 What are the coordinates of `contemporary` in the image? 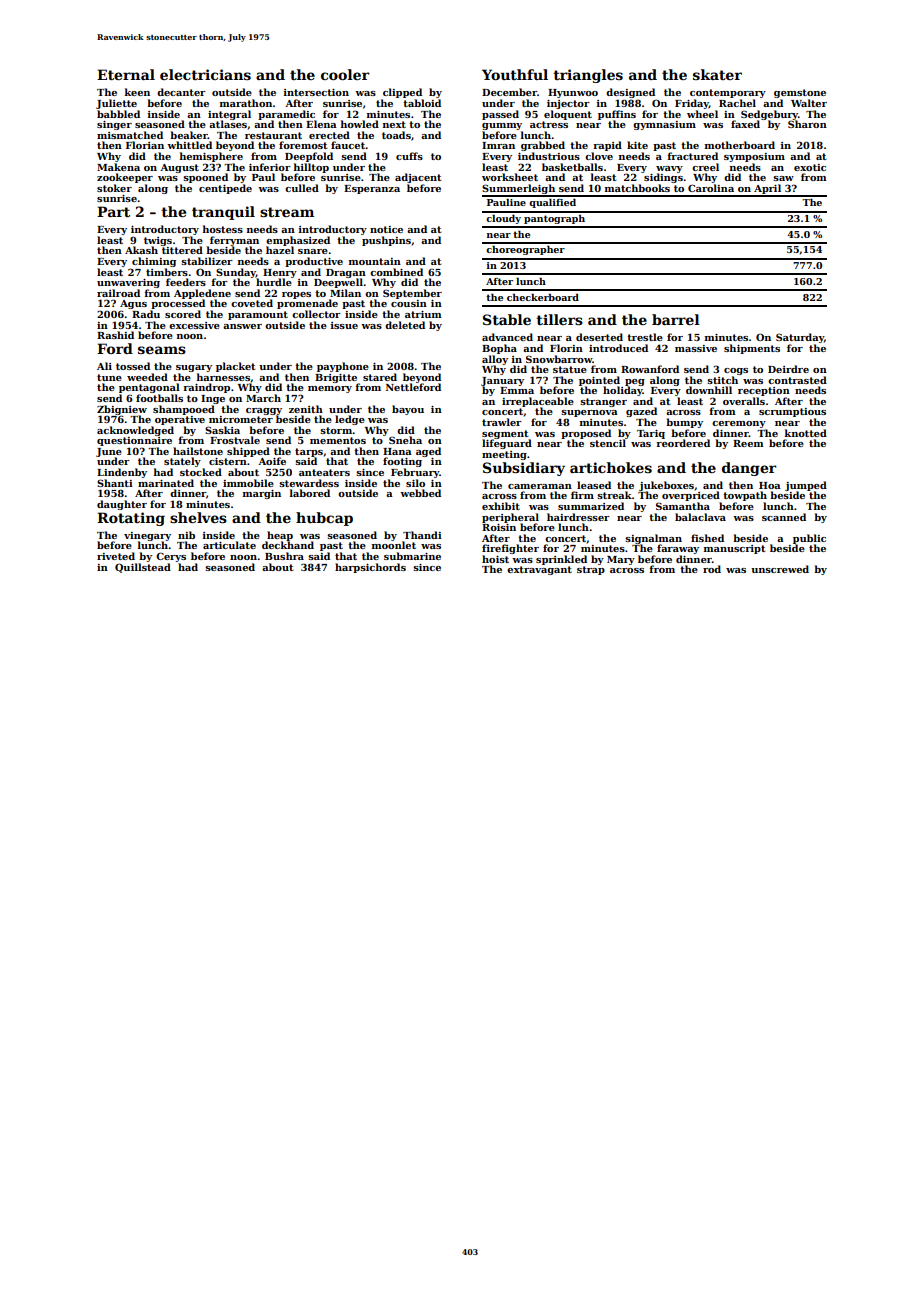 It's located at (728, 93).
